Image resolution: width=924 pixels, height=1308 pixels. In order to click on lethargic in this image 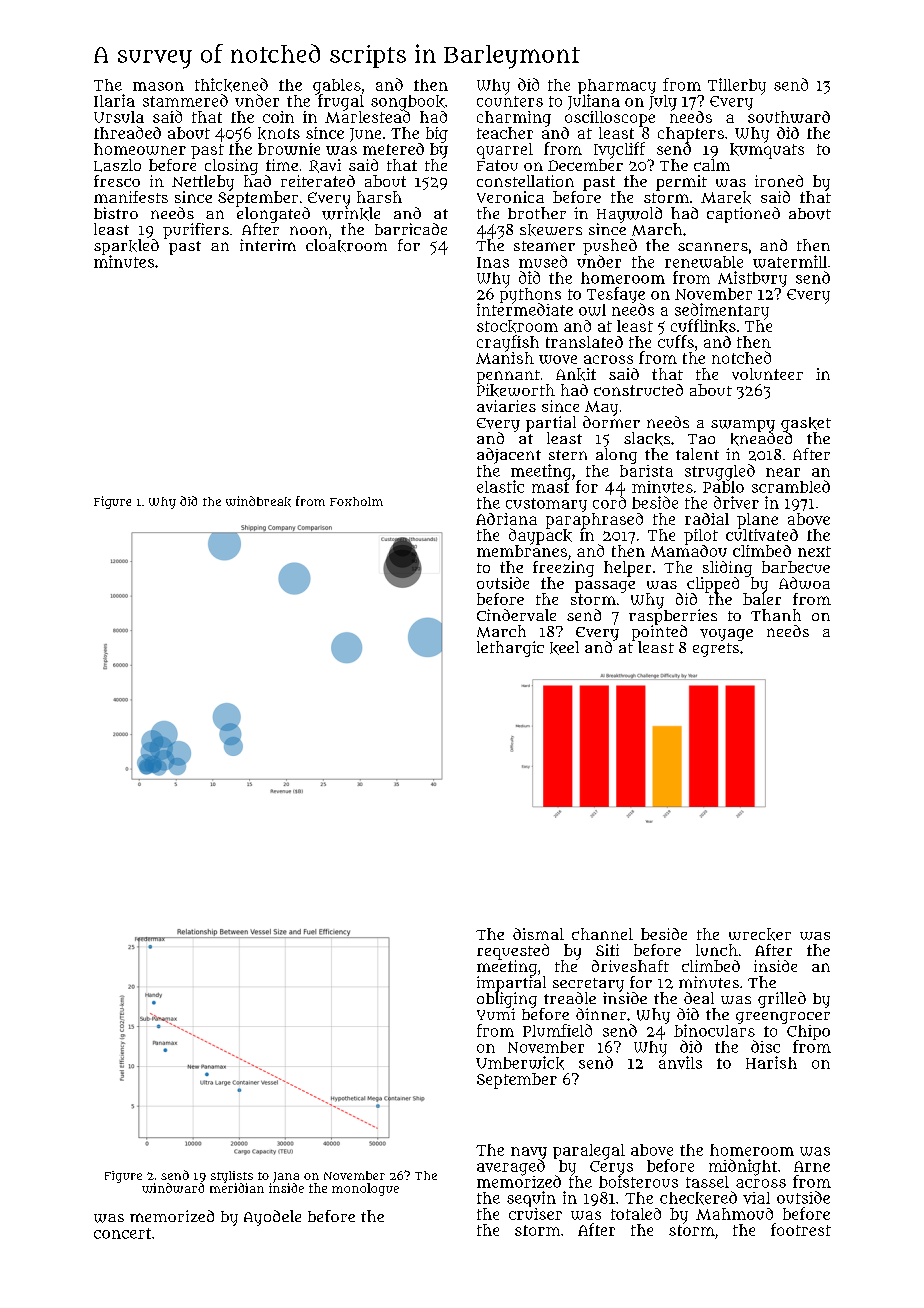, I will do `click(510, 649)`.
